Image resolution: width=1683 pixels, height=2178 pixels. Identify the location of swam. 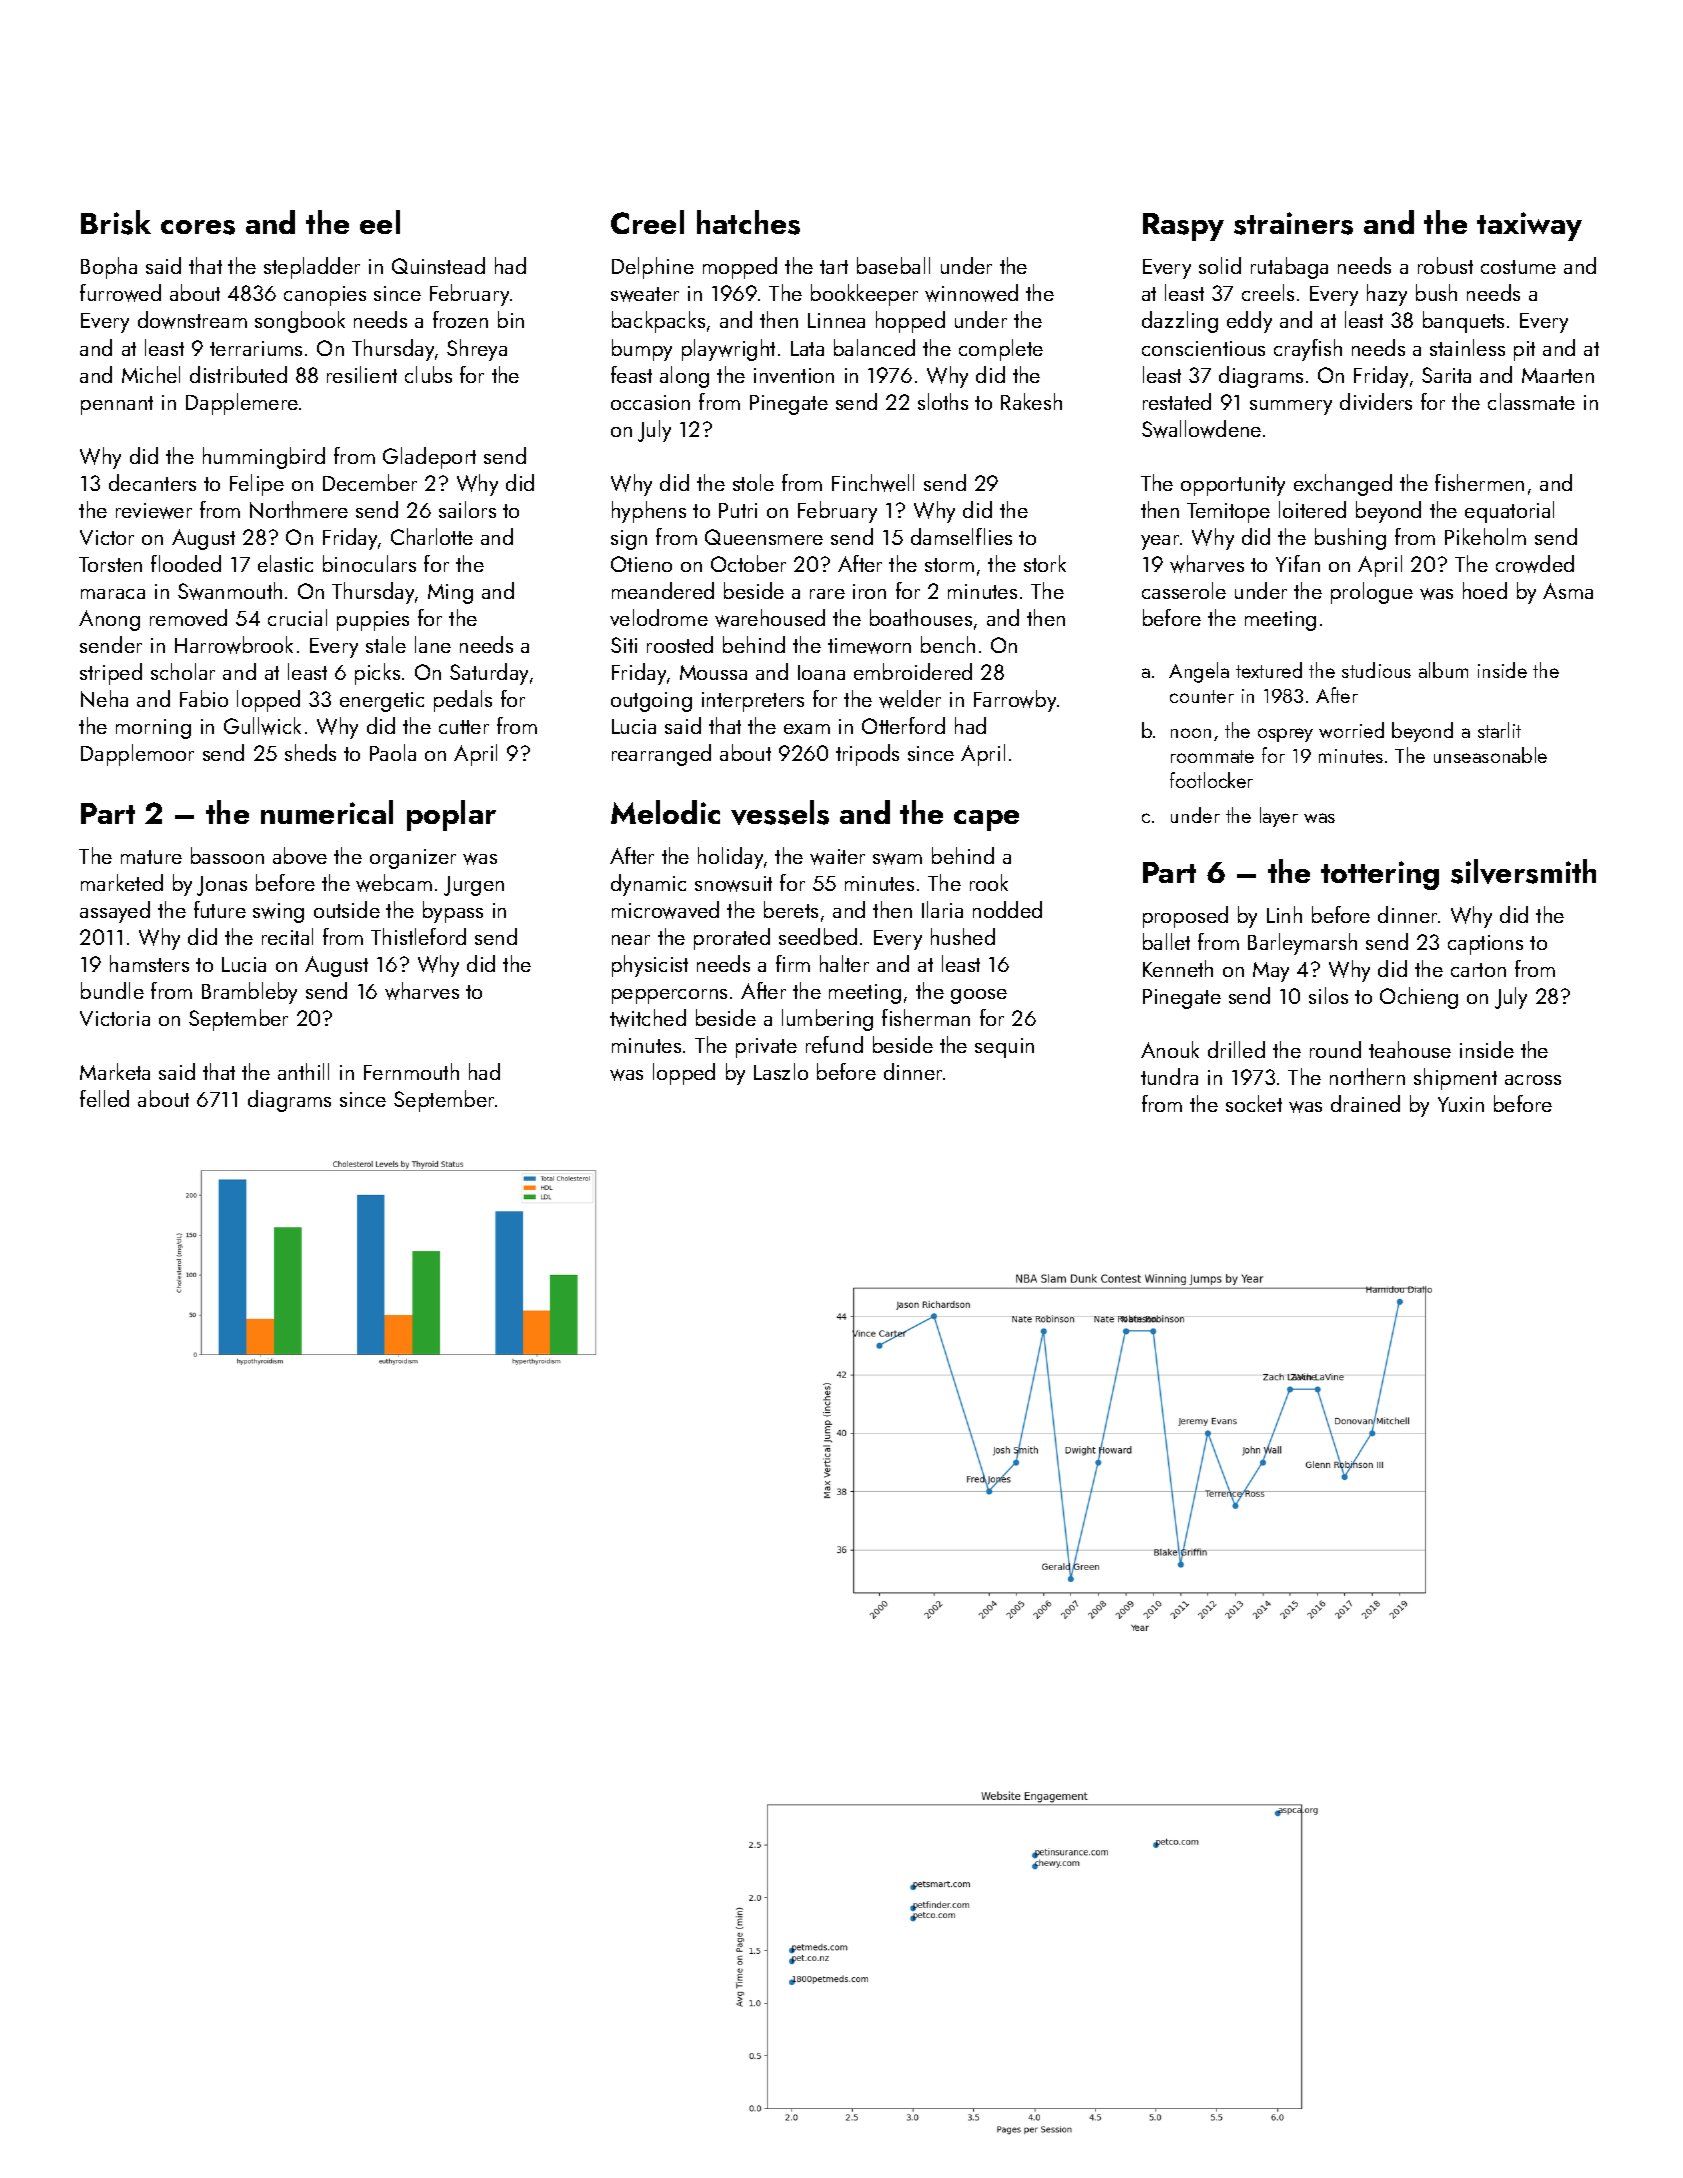
(897, 859).
